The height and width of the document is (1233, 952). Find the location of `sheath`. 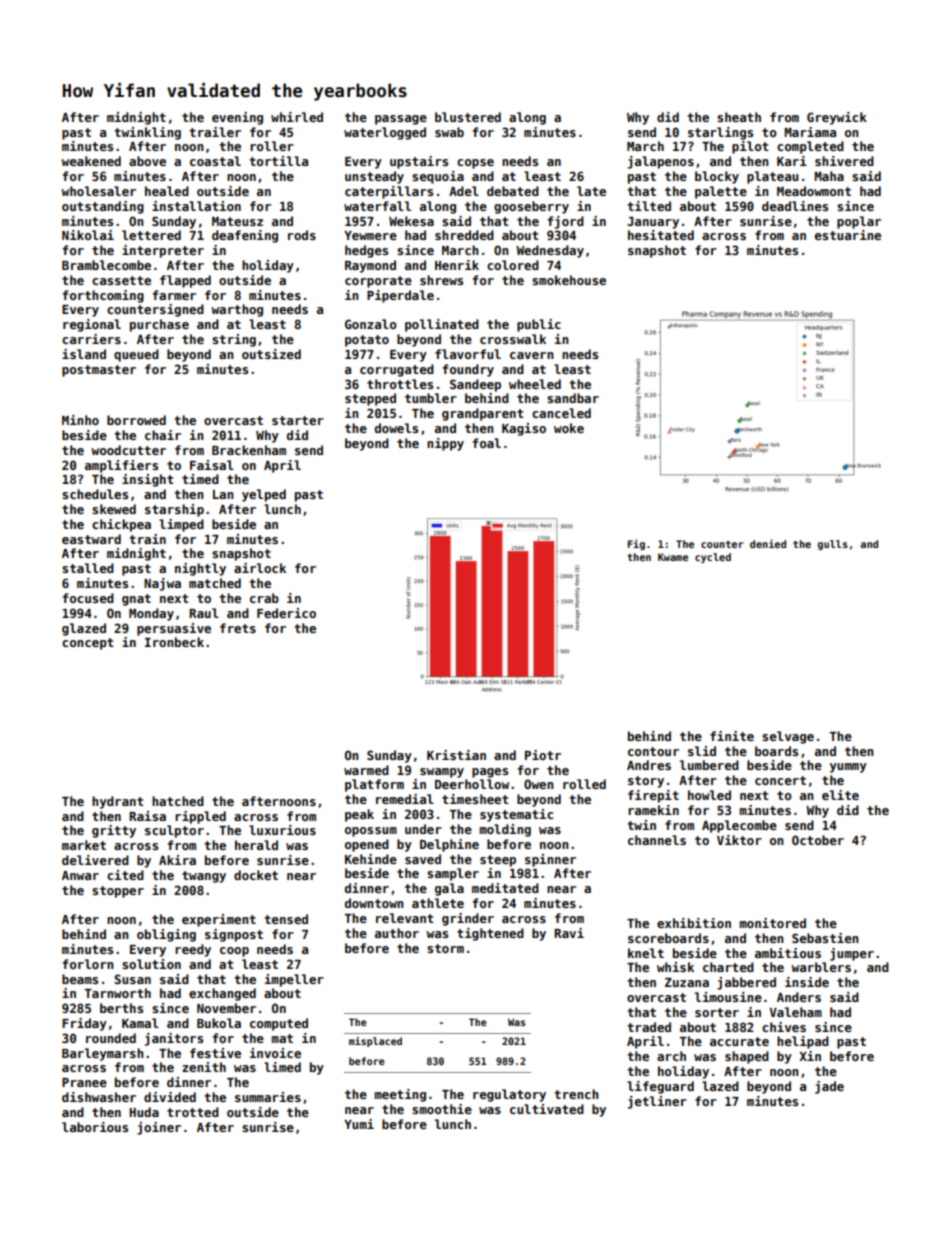

sheath is located at coordinates (739, 117).
